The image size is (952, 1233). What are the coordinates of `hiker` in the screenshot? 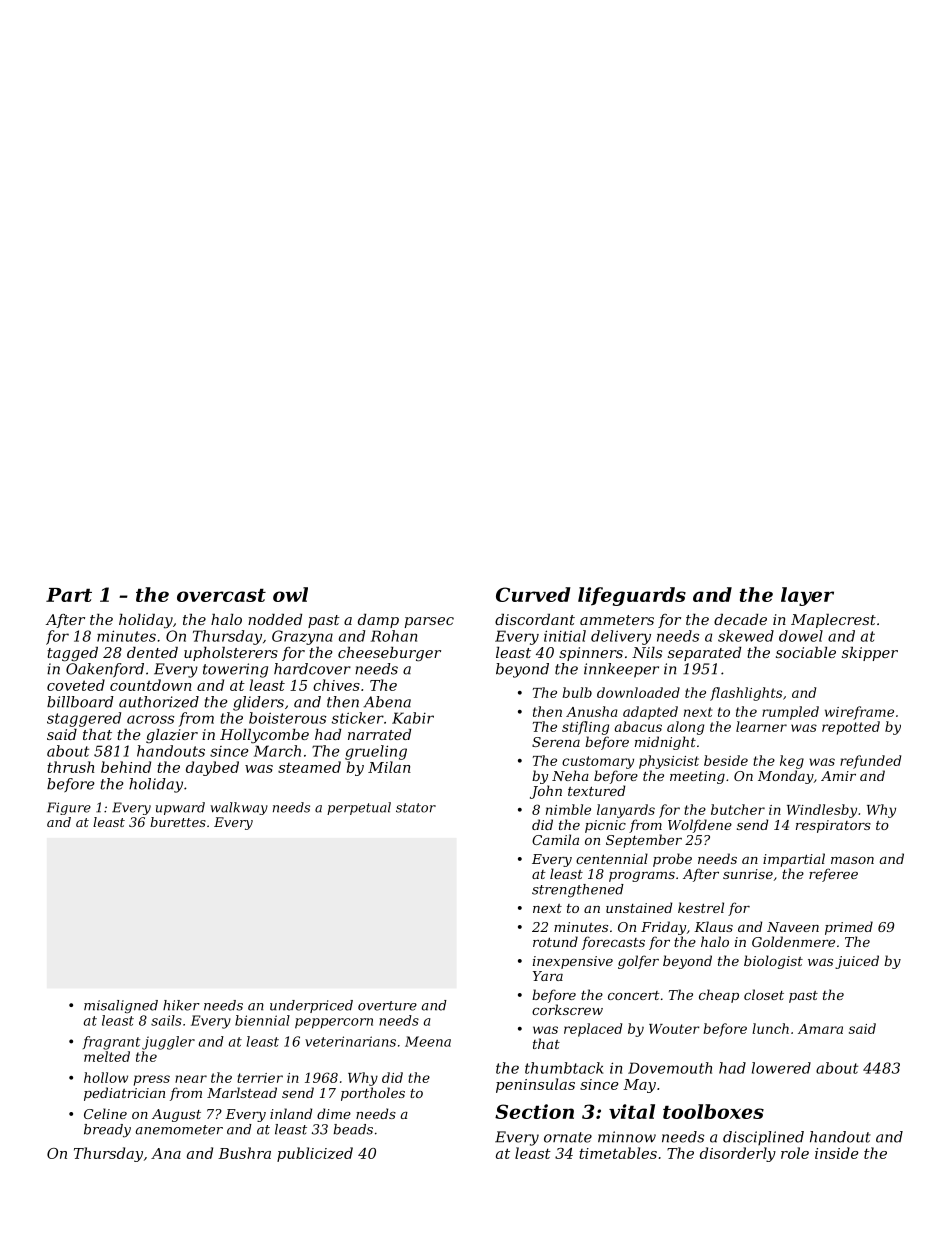 It's located at (181, 1005).
